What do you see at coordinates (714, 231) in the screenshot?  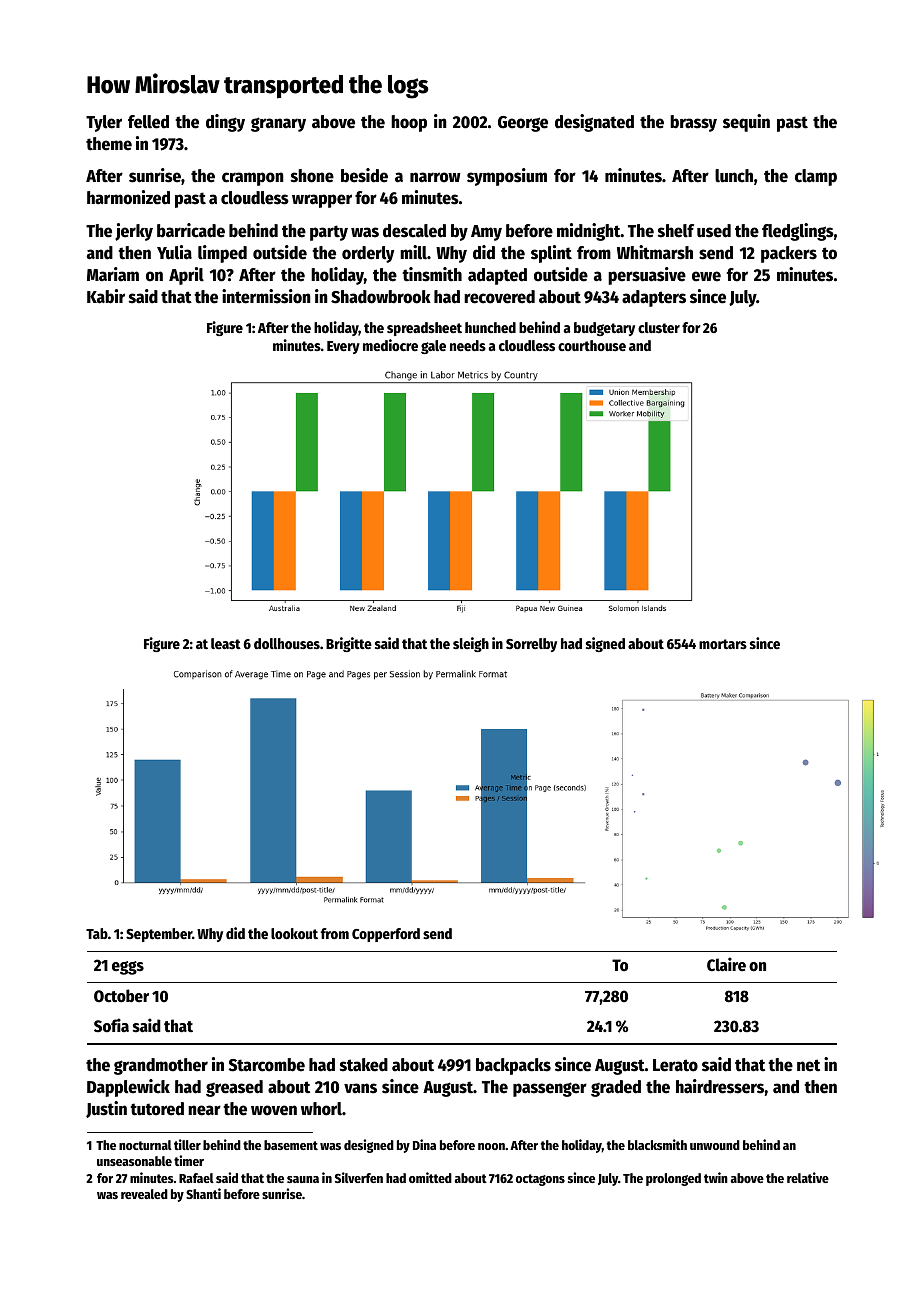 I see `used` at bounding box center [714, 231].
